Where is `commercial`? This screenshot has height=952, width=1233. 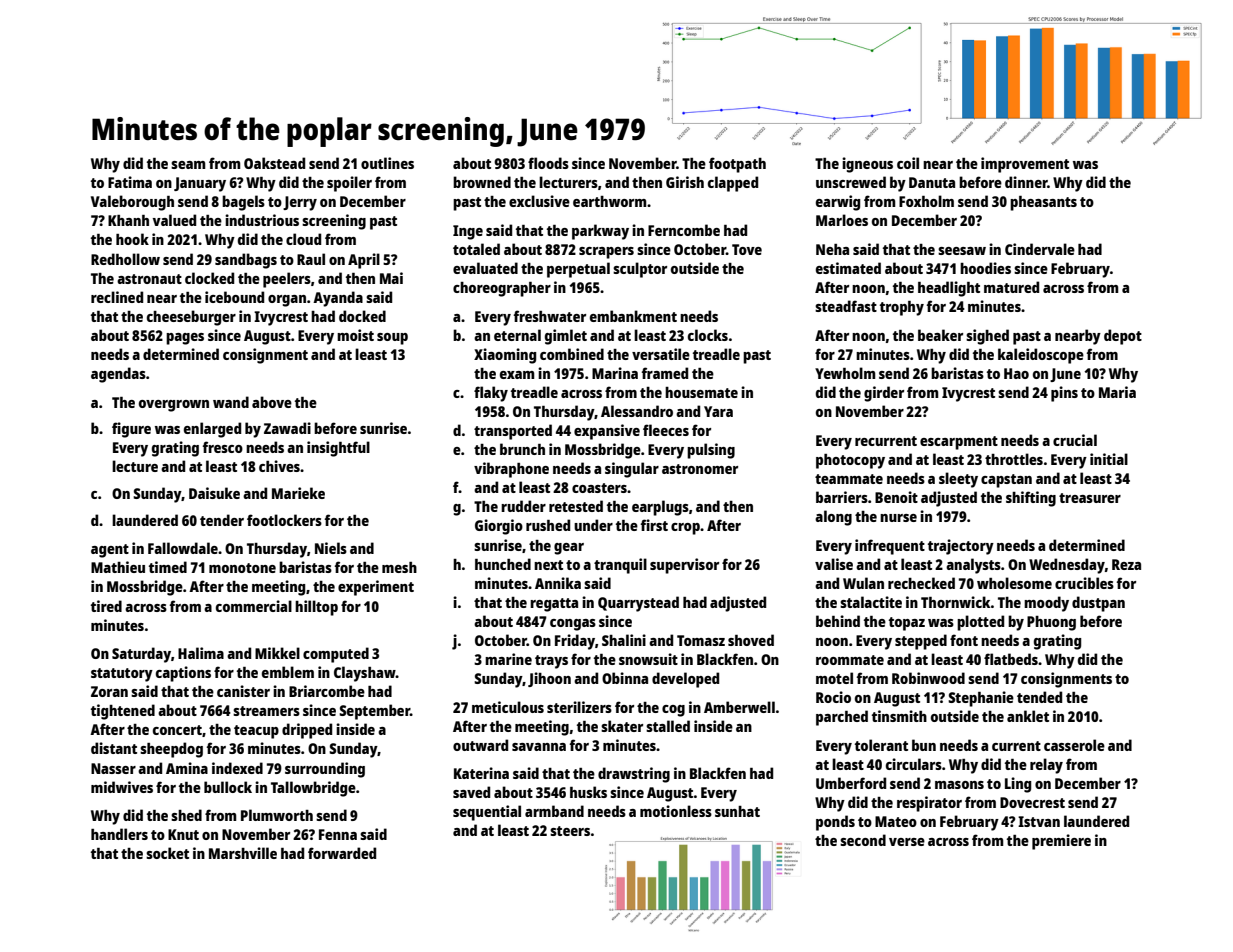
commercial is located at coordinates (254, 606).
